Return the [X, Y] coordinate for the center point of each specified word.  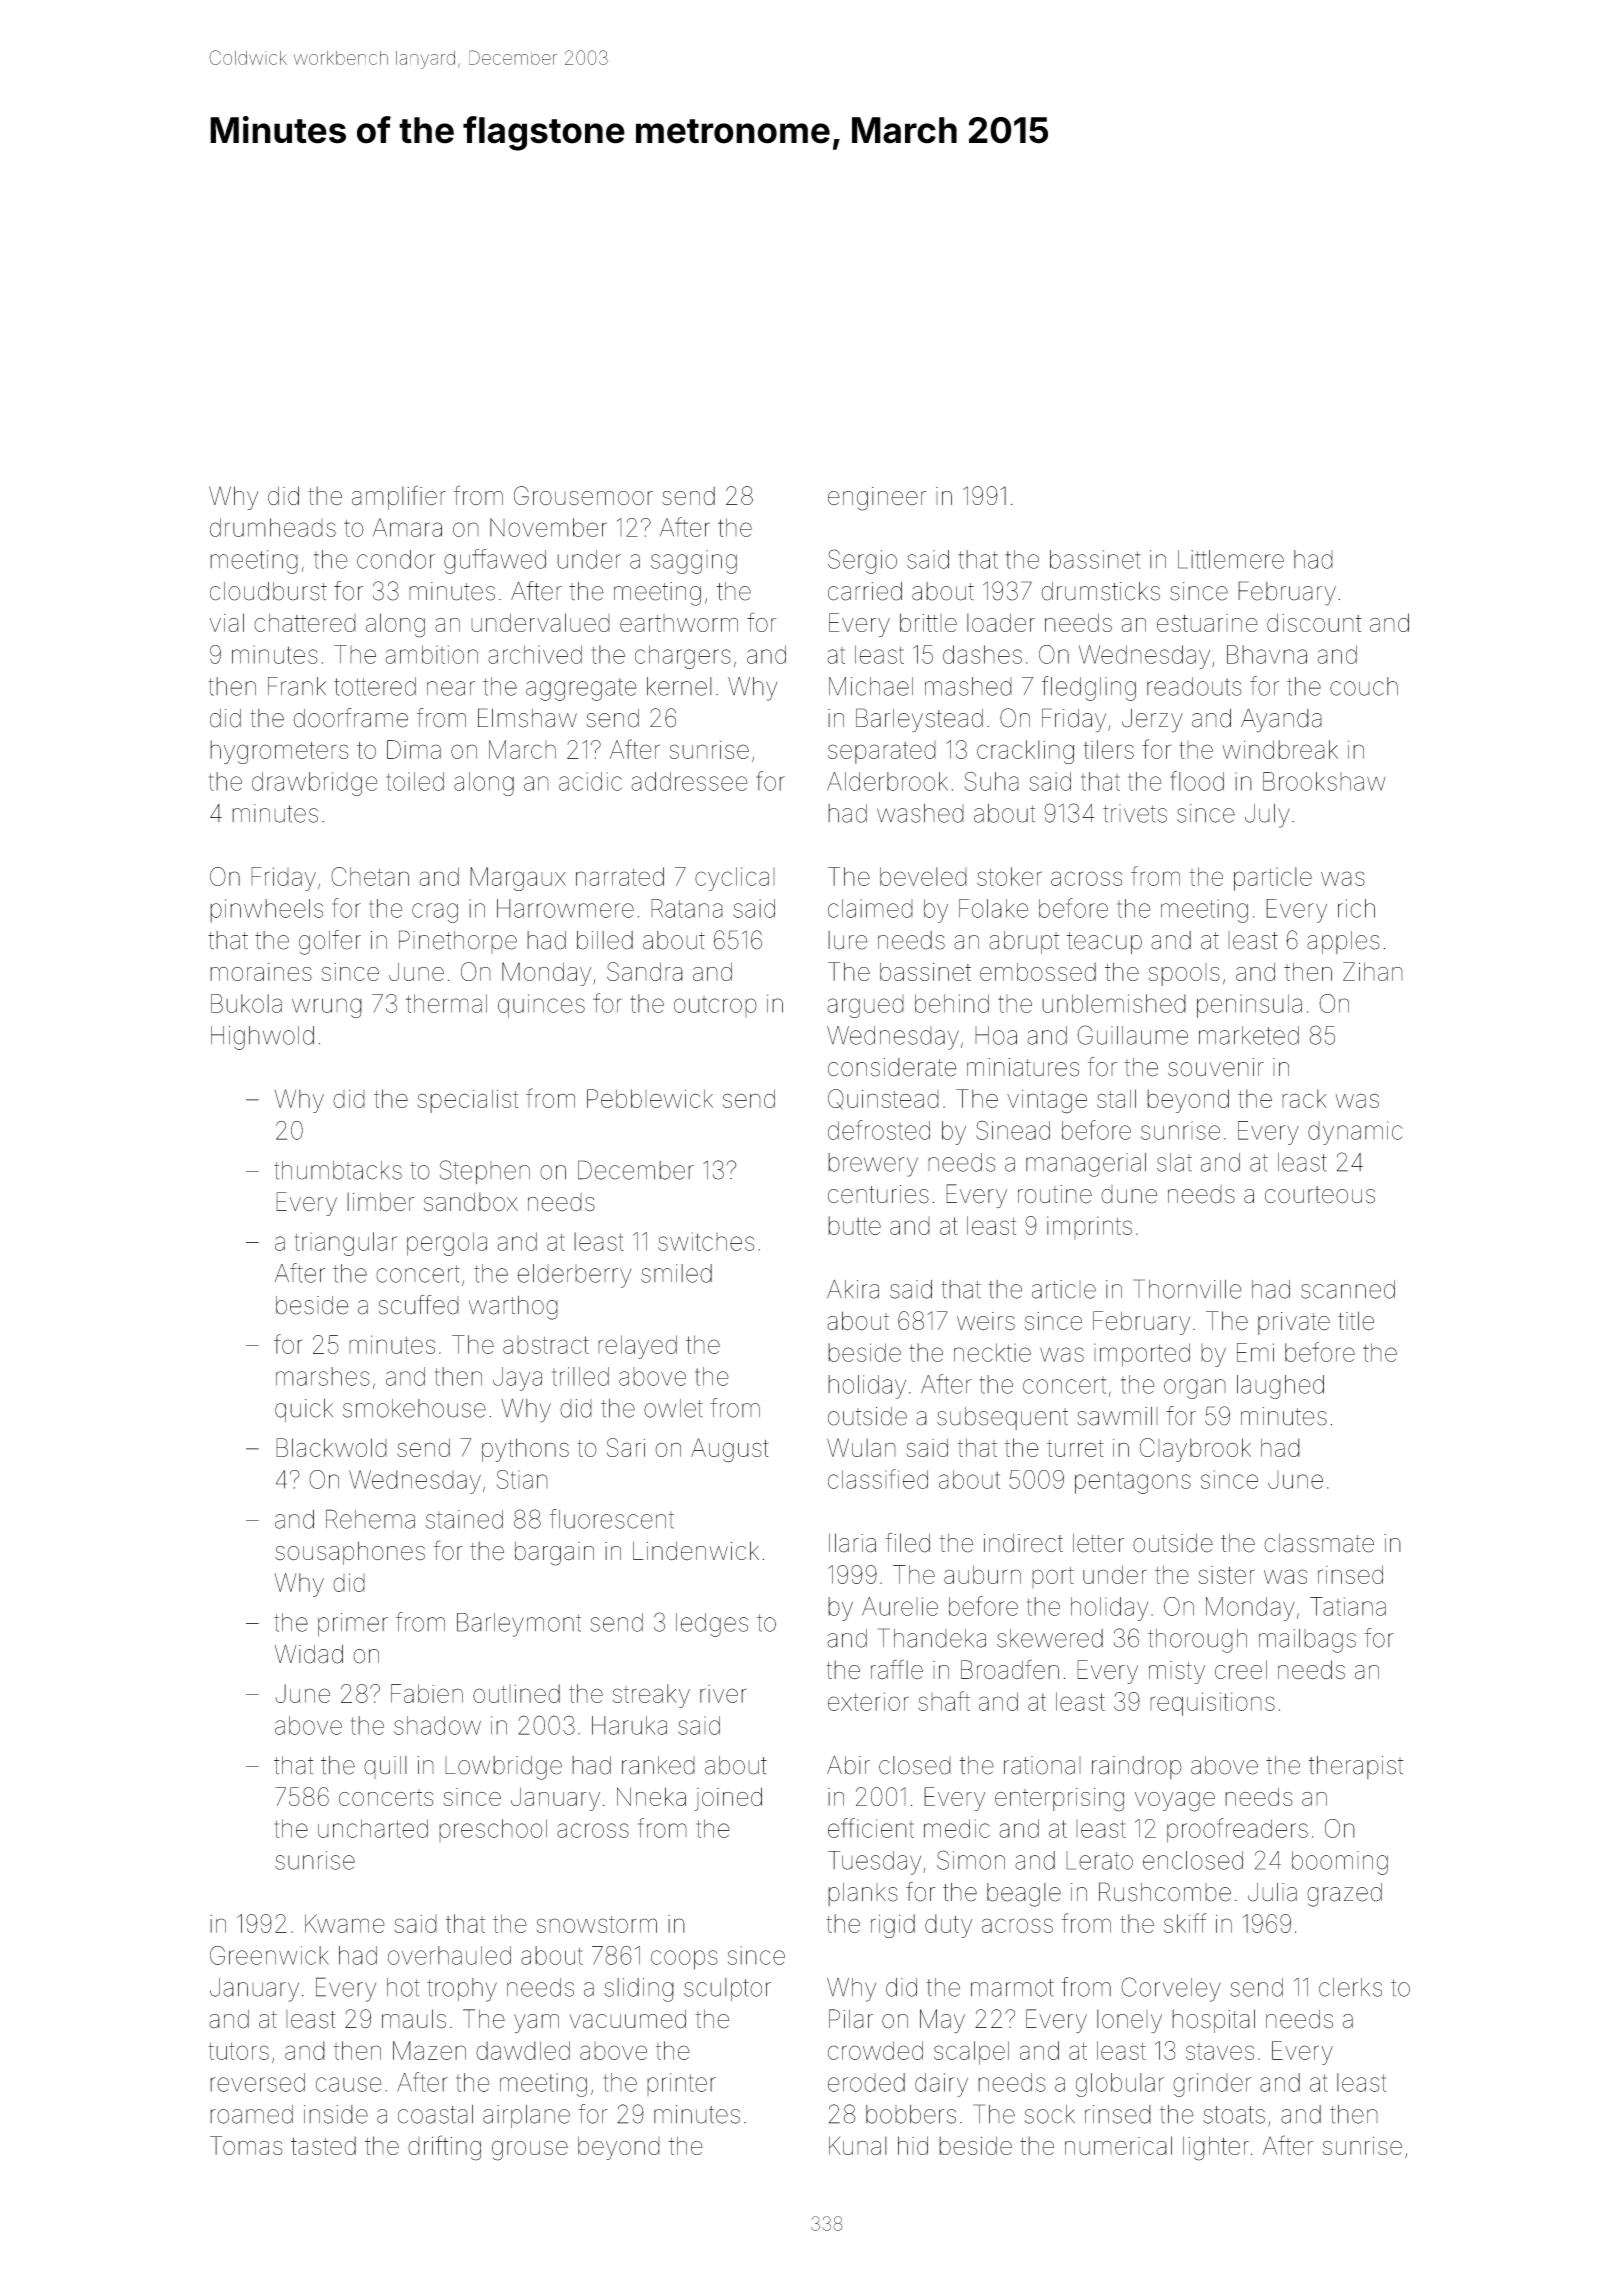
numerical [1118, 2145]
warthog [513, 1308]
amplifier [399, 497]
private [1294, 1323]
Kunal [858, 2145]
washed [920, 813]
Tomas [246, 2145]
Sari [626, 1447]
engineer [877, 499]
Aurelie [900, 1606]
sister [1227, 1575]
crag [435, 913]
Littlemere [1231, 559]
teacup [1104, 943]
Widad [309, 1654]
